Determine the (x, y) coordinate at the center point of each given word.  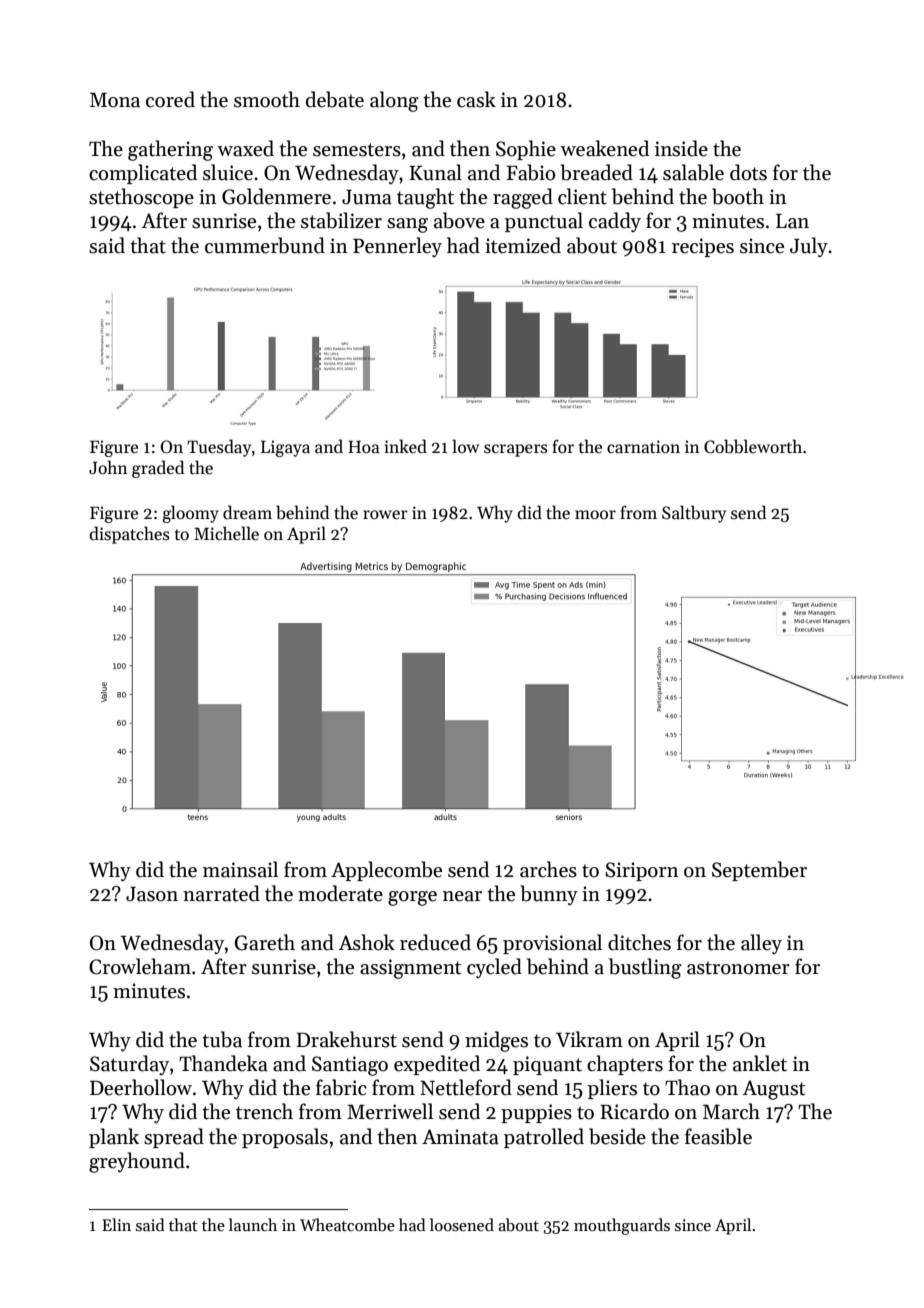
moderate (340, 893)
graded (158, 469)
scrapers (516, 450)
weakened (604, 148)
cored (170, 99)
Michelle (226, 533)
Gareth (265, 942)
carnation (643, 447)
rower (385, 515)
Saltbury (694, 514)
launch (253, 1224)
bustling (645, 968)
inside (681, 148)
